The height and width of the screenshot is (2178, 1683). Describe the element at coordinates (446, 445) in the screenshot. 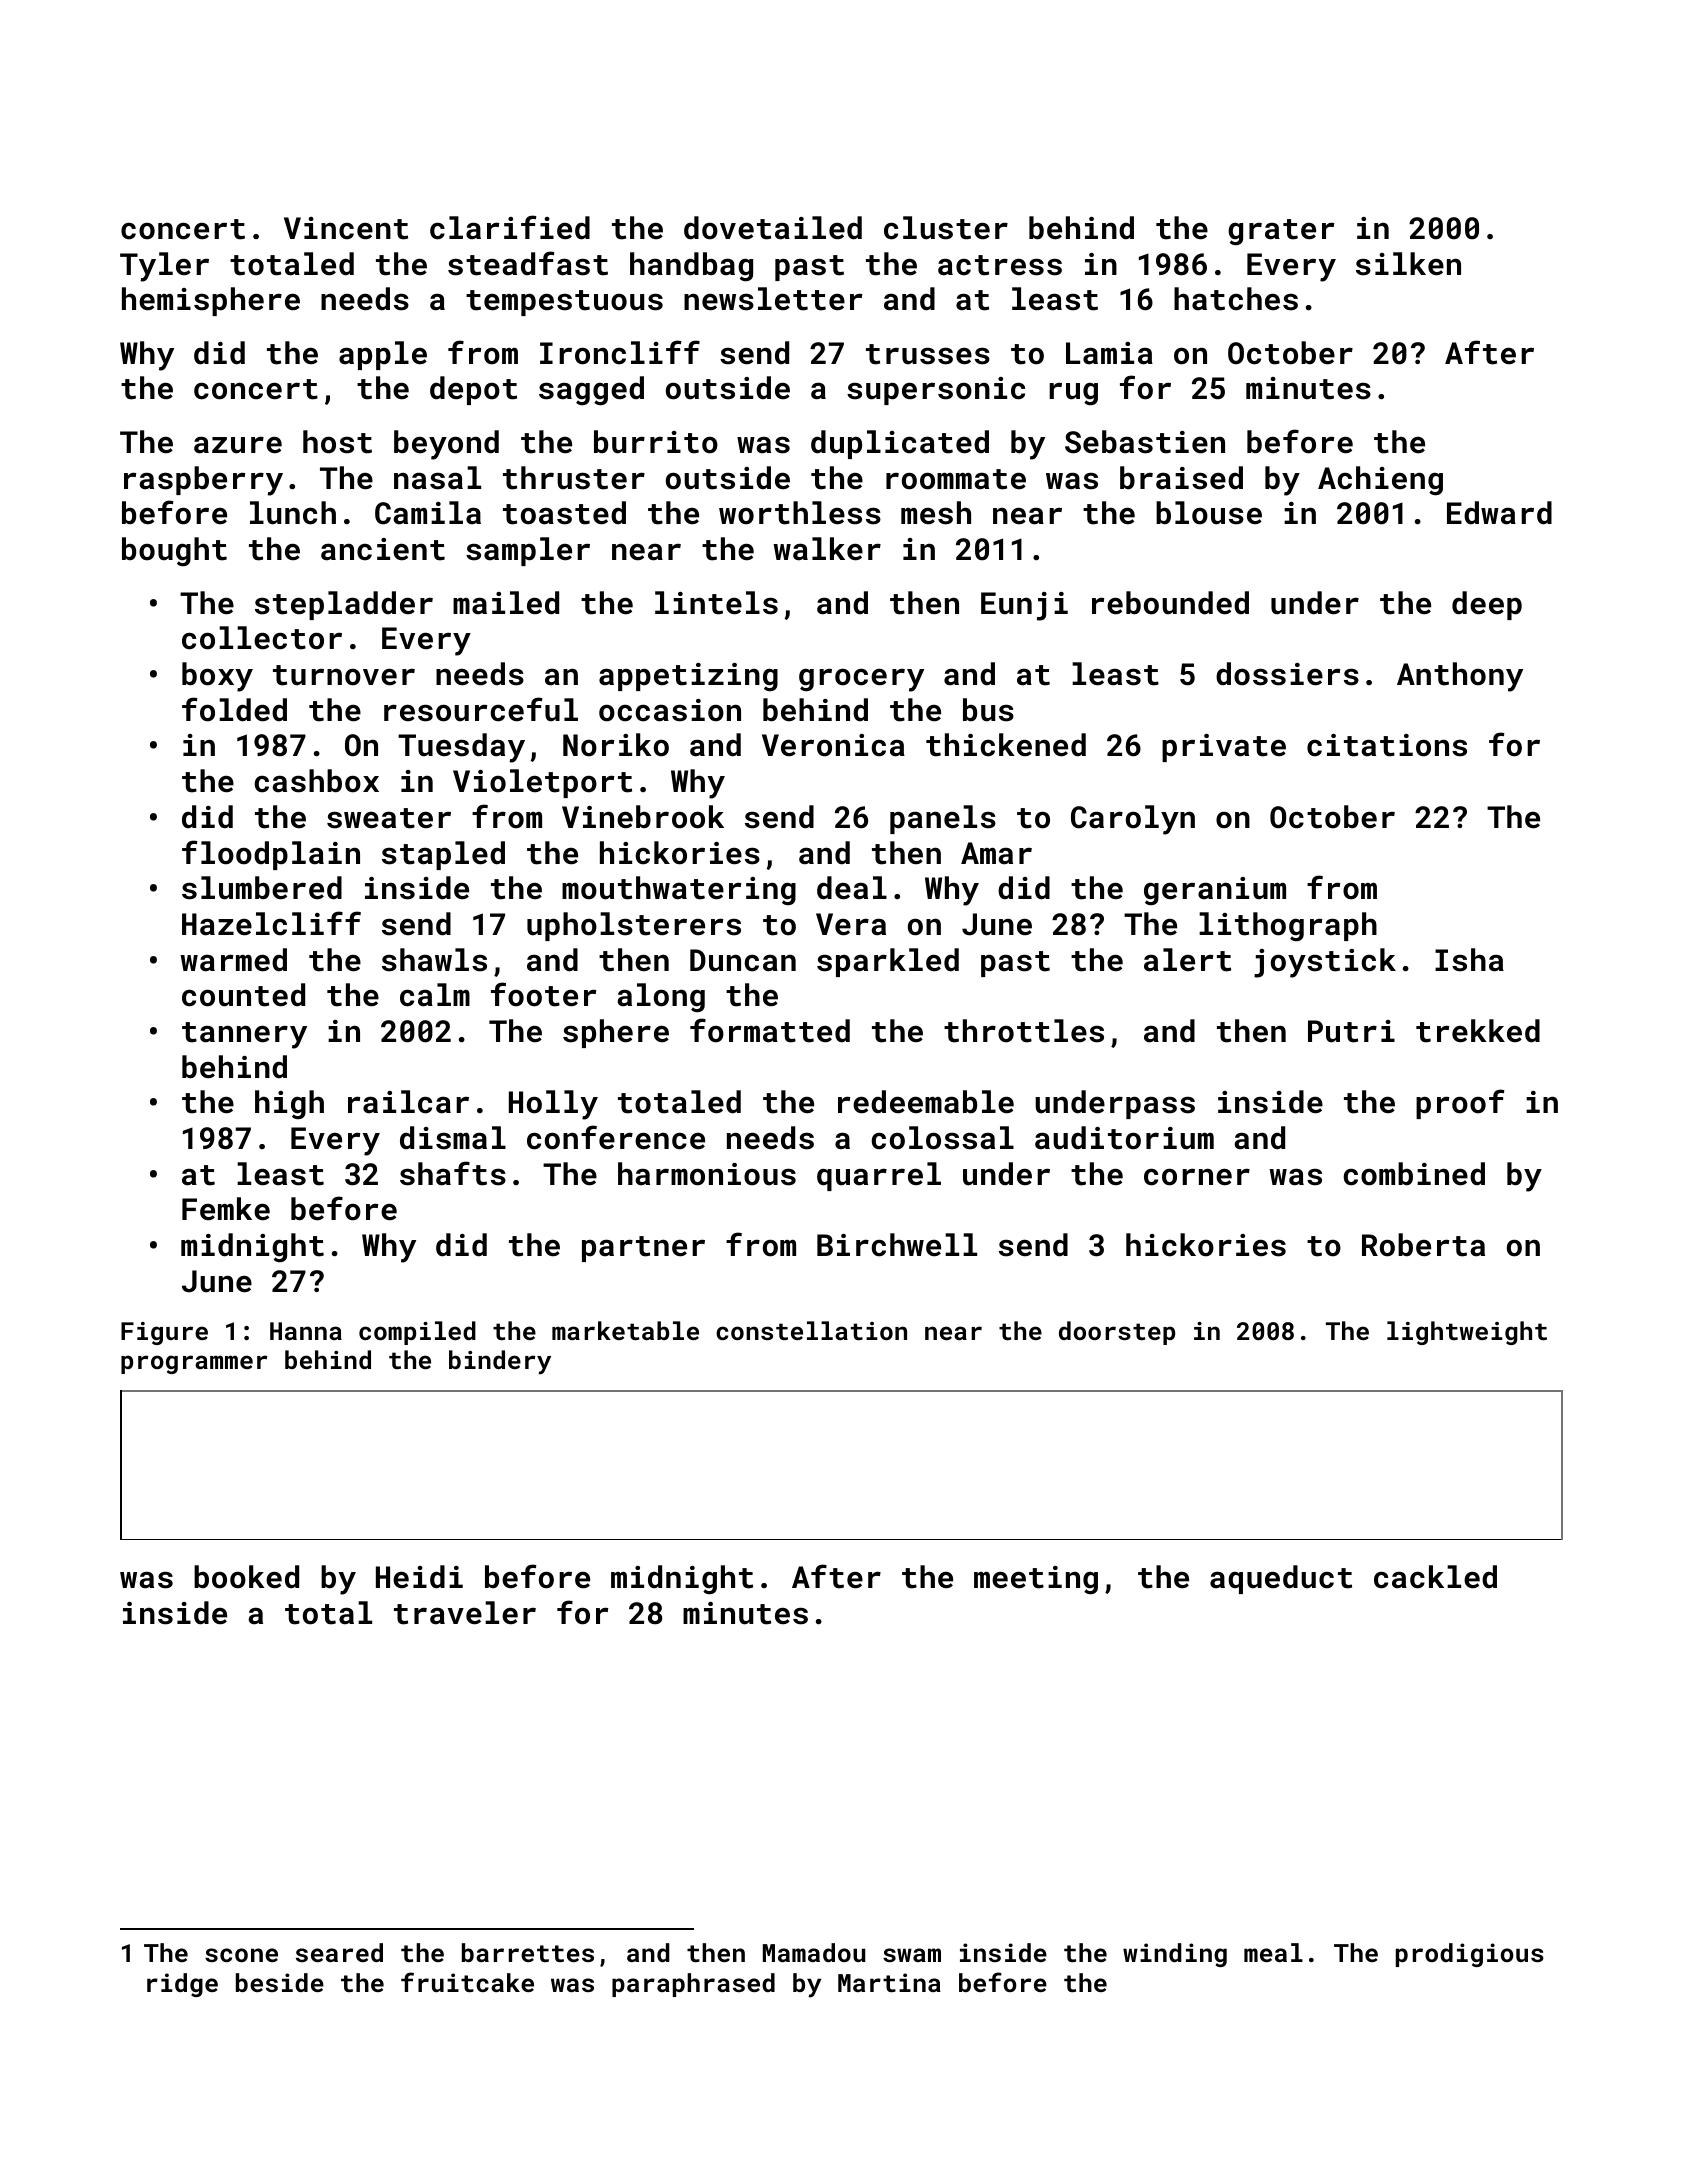

I see `beyond` at that location.
